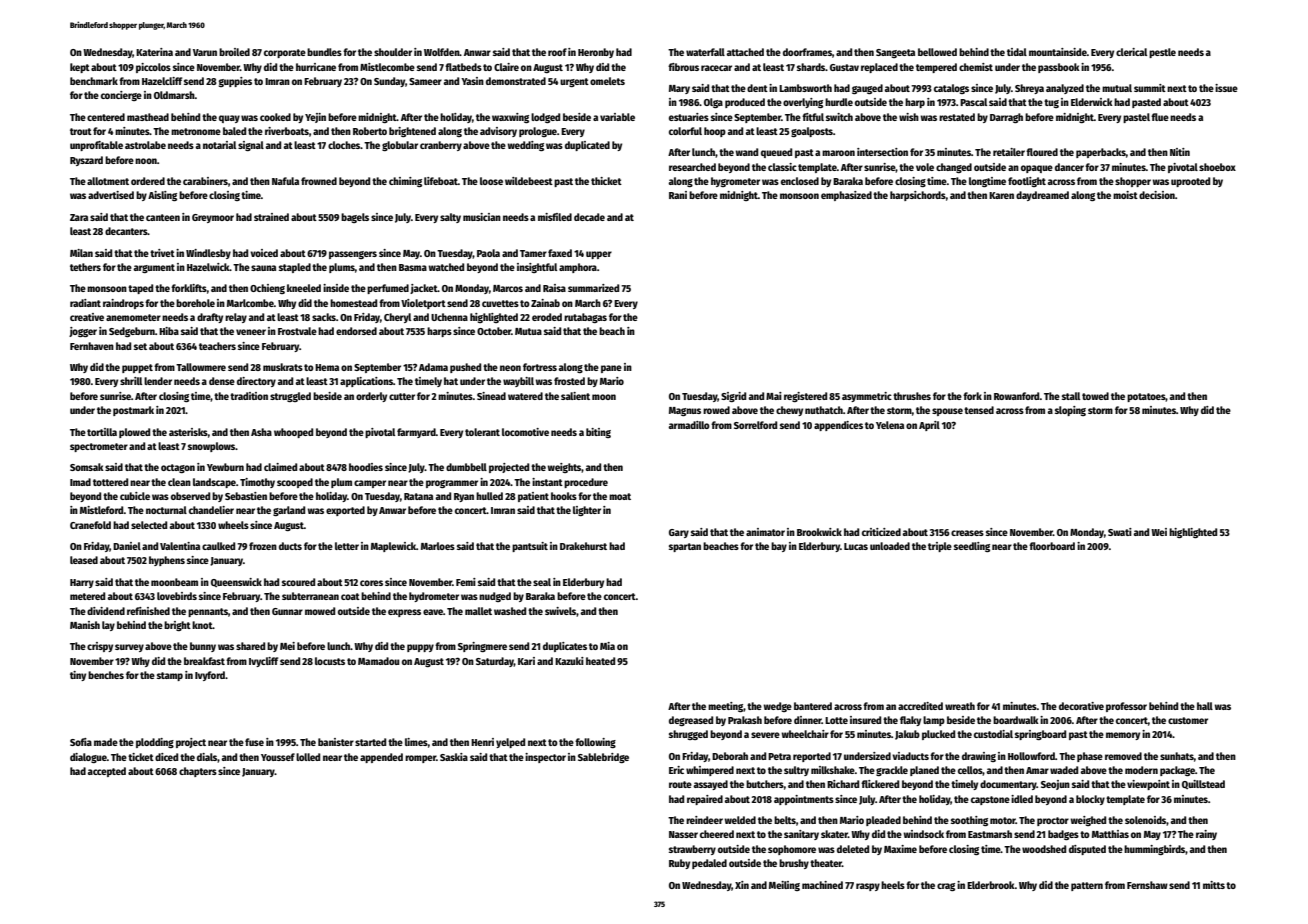 This image has width=1308, height=924. Describe the element at coordinates (1141, 770) in the image. I see `modern` at that location.
